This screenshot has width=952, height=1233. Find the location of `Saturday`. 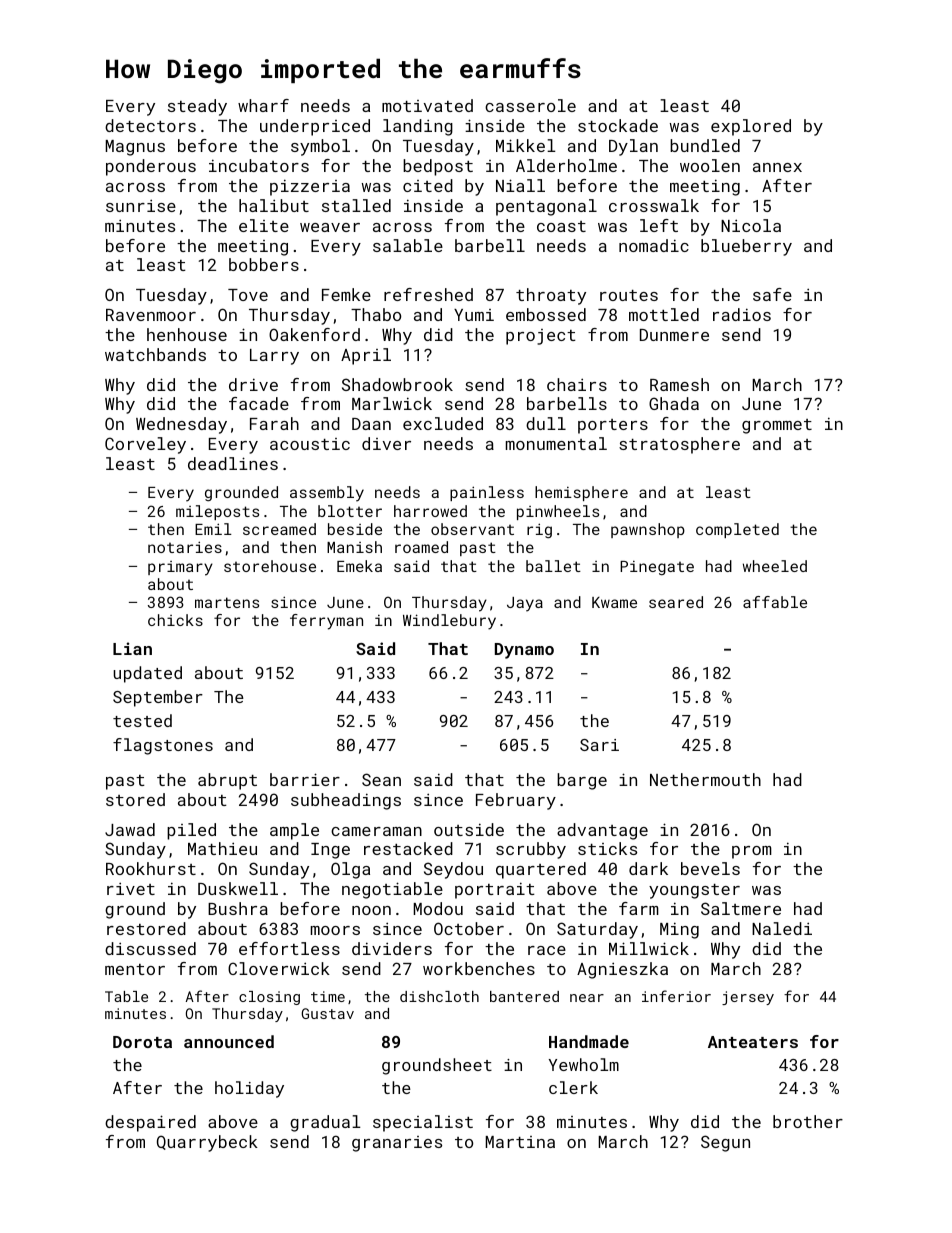

Saturday is located at coordinates (597, 930).
